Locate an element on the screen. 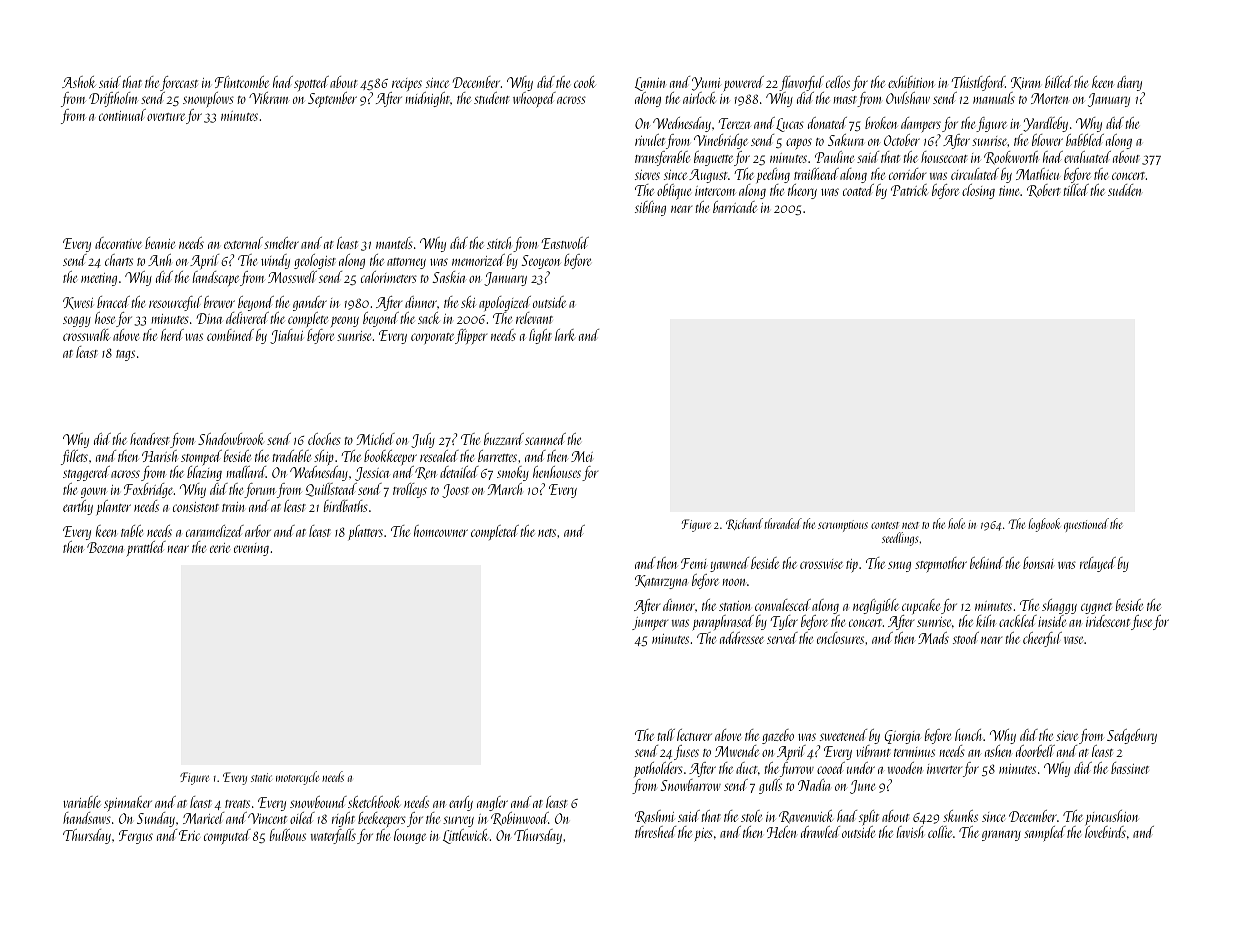 The height and width of the screenshot is (952, 1233). tilled is located at coordinates (1076, 190).
